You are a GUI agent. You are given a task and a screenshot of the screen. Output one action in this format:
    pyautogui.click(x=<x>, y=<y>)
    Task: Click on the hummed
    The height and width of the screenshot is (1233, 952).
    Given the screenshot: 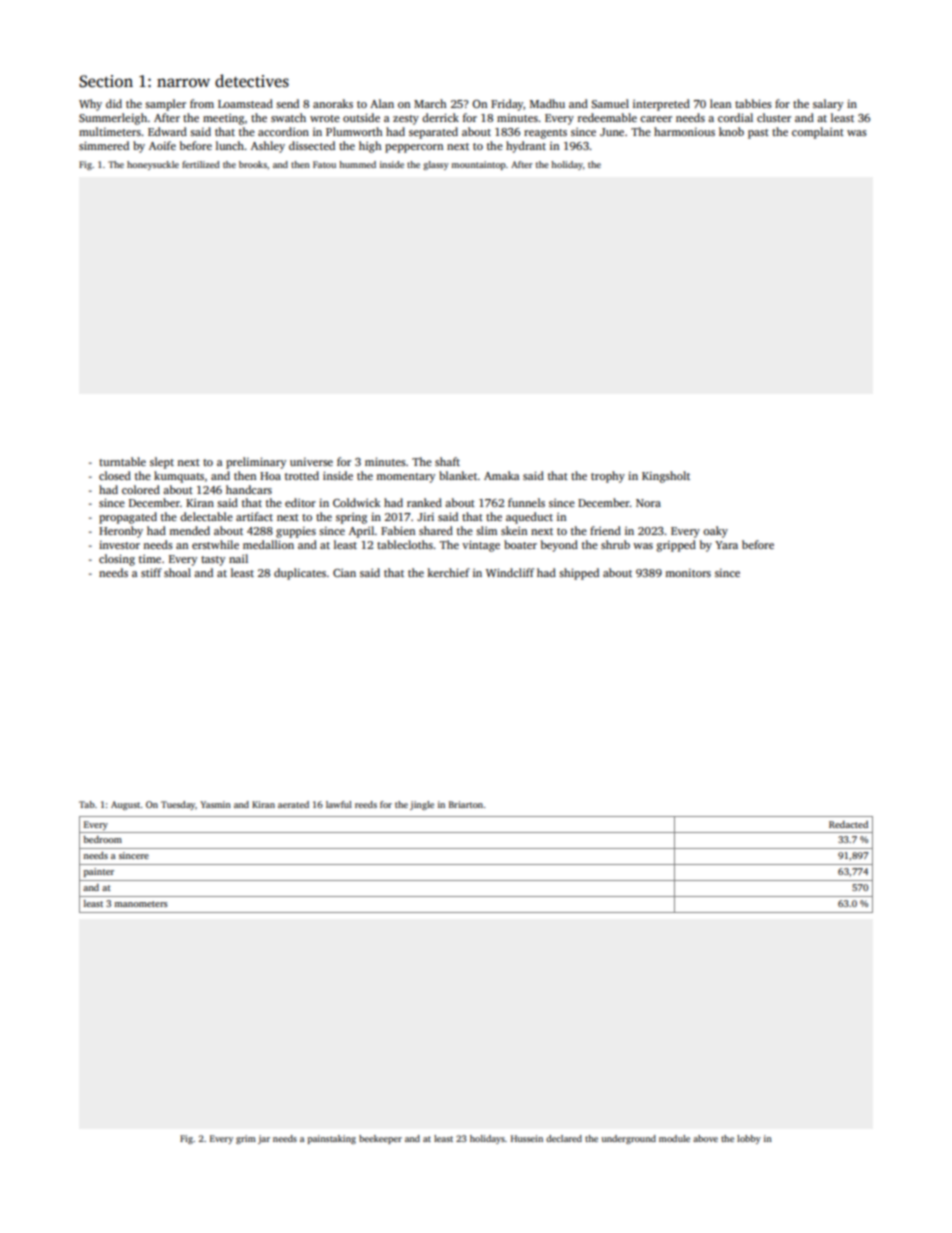 What is the action you would take?
    pyautogui.click(x=357, y=164)
